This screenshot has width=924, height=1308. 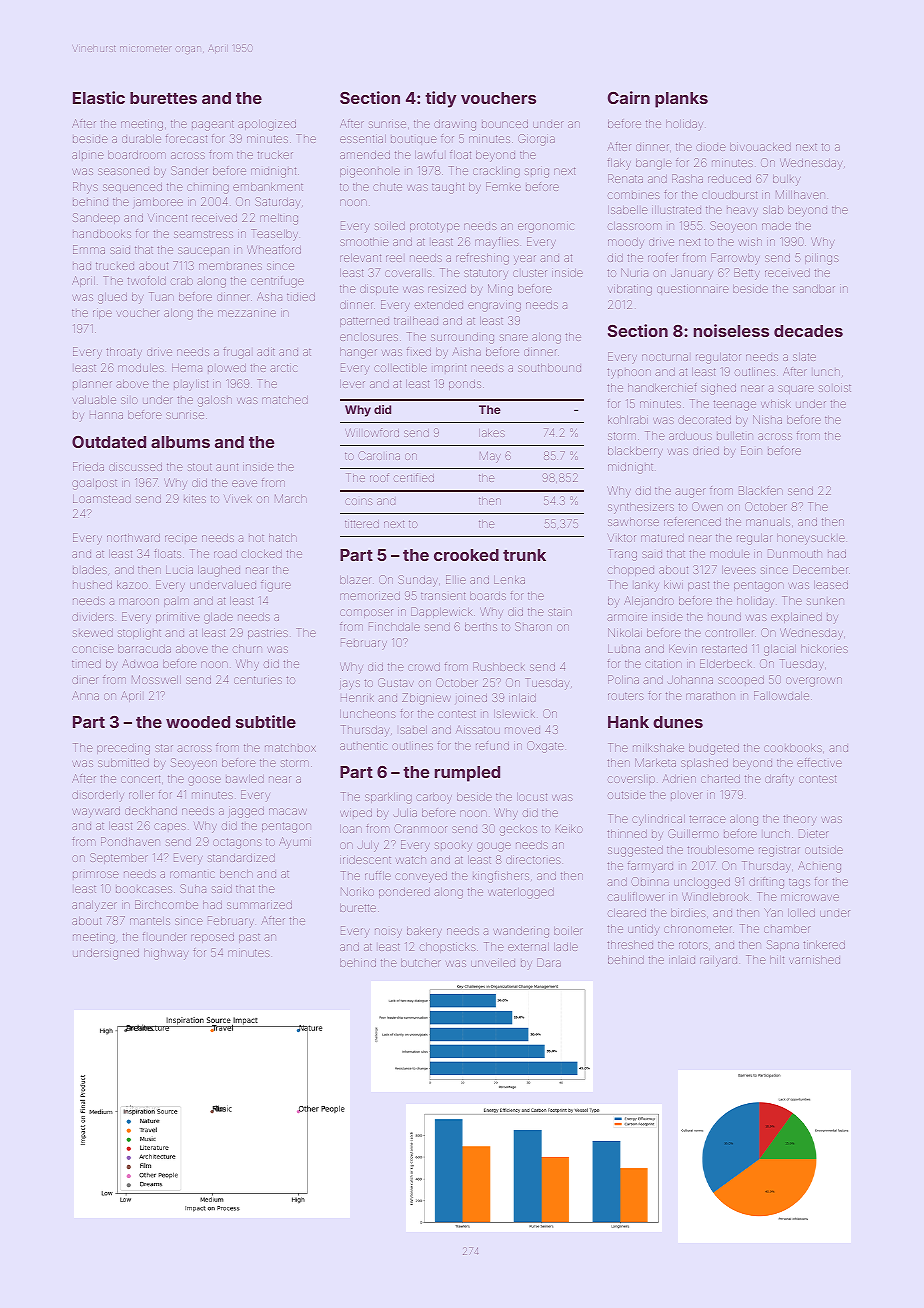 What do you see at coordinates (394, 258) in the screenshot?
I see `reel` at bounding box center [394, 258].
